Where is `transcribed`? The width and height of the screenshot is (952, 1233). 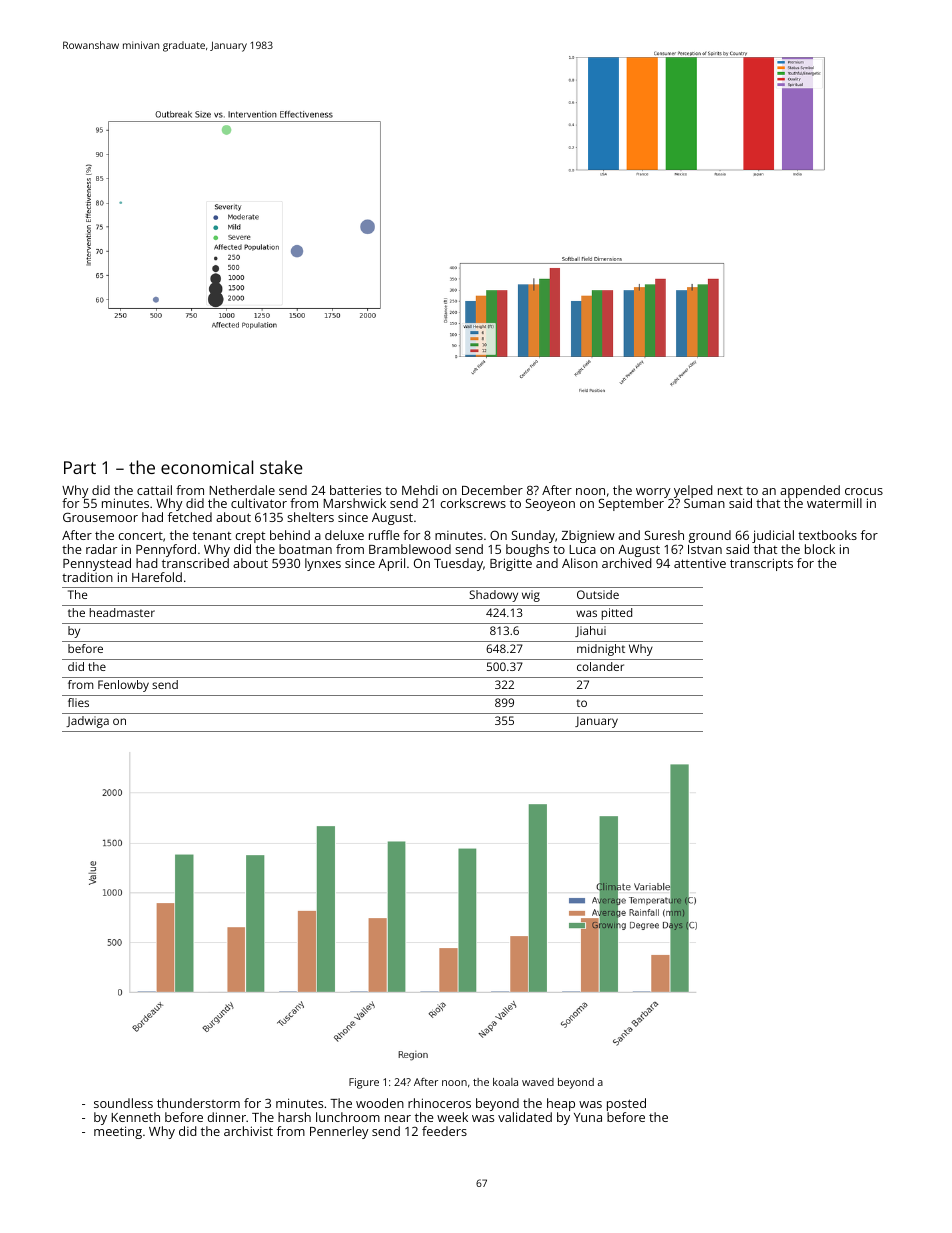 transcribed is located at coordinates (195, 563).
